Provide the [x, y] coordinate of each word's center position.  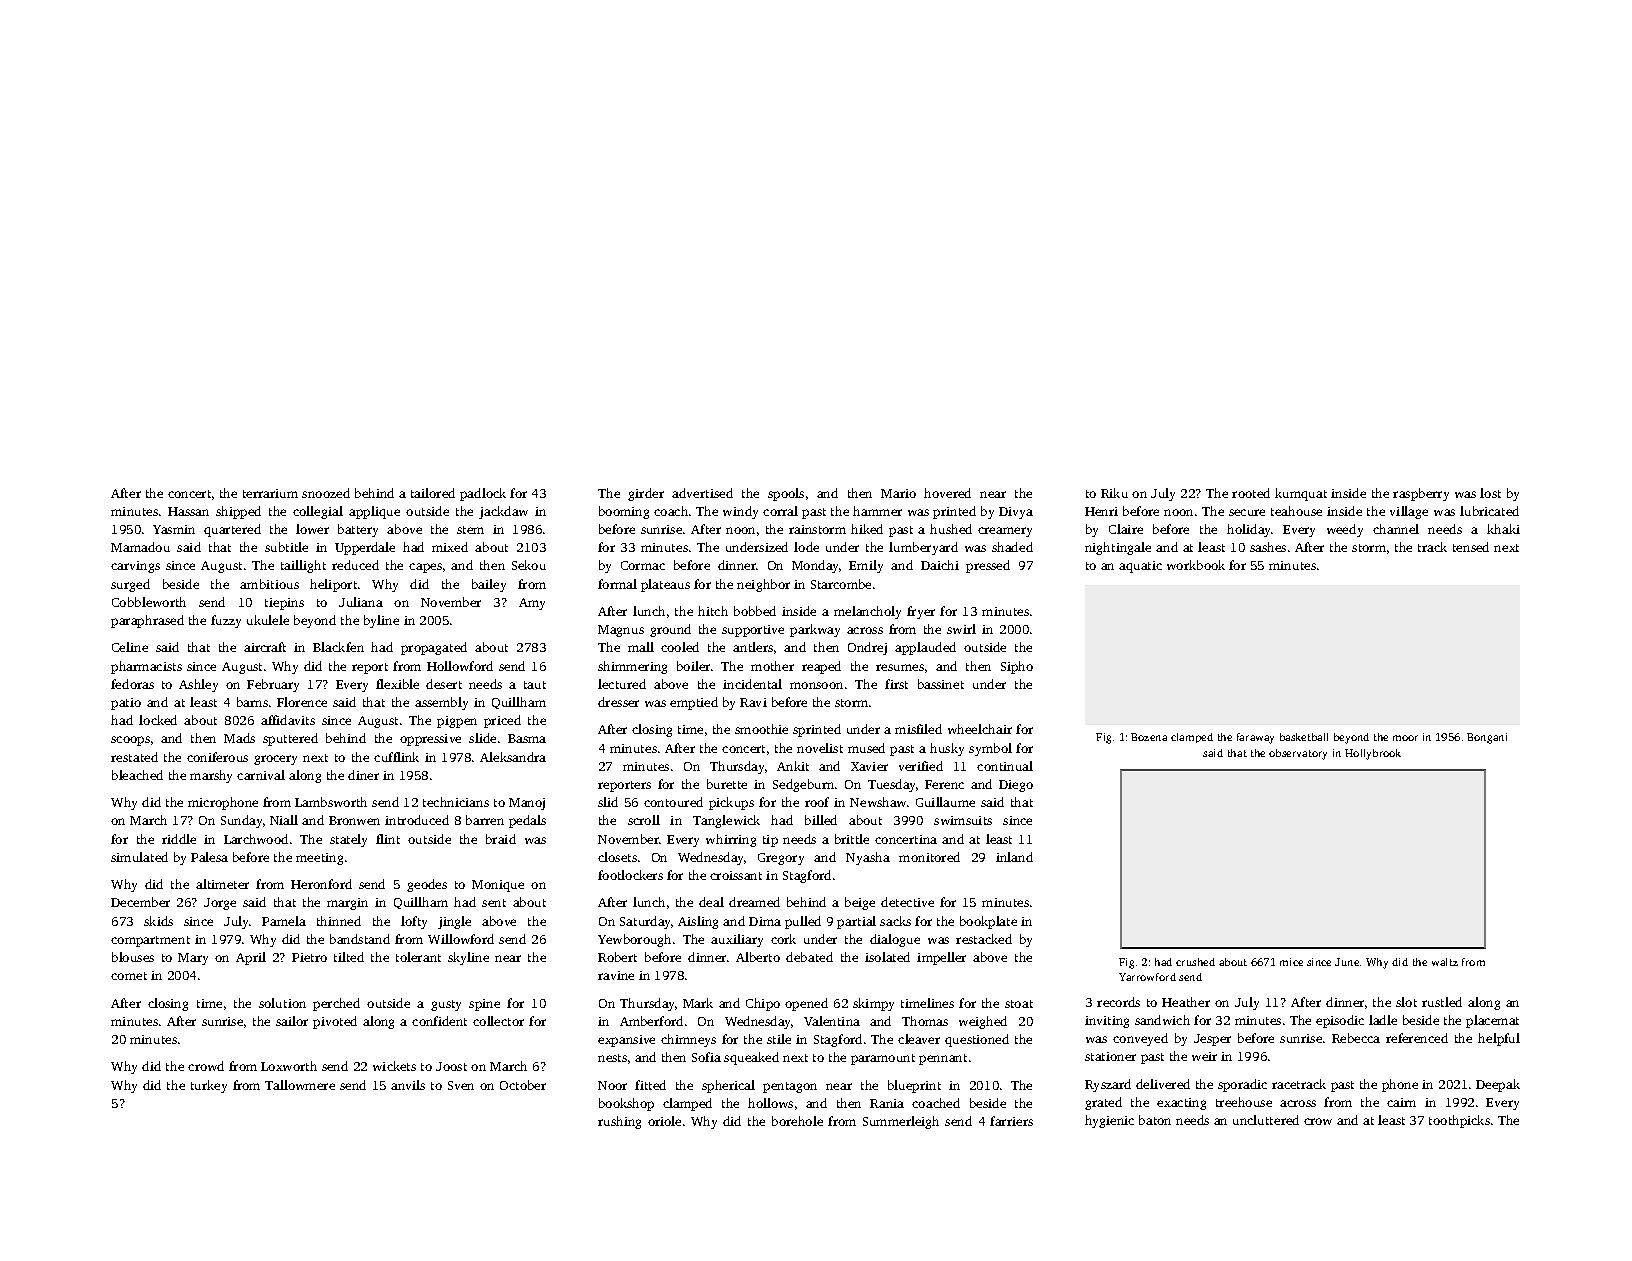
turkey [209, 1086]
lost [1490, 493]
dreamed [754, 902]
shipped [238, 512]
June [1347, 962]
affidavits [288, 720]
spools [786, 494]
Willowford [461, 939]
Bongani [1487, 738]
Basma [527, 738]
